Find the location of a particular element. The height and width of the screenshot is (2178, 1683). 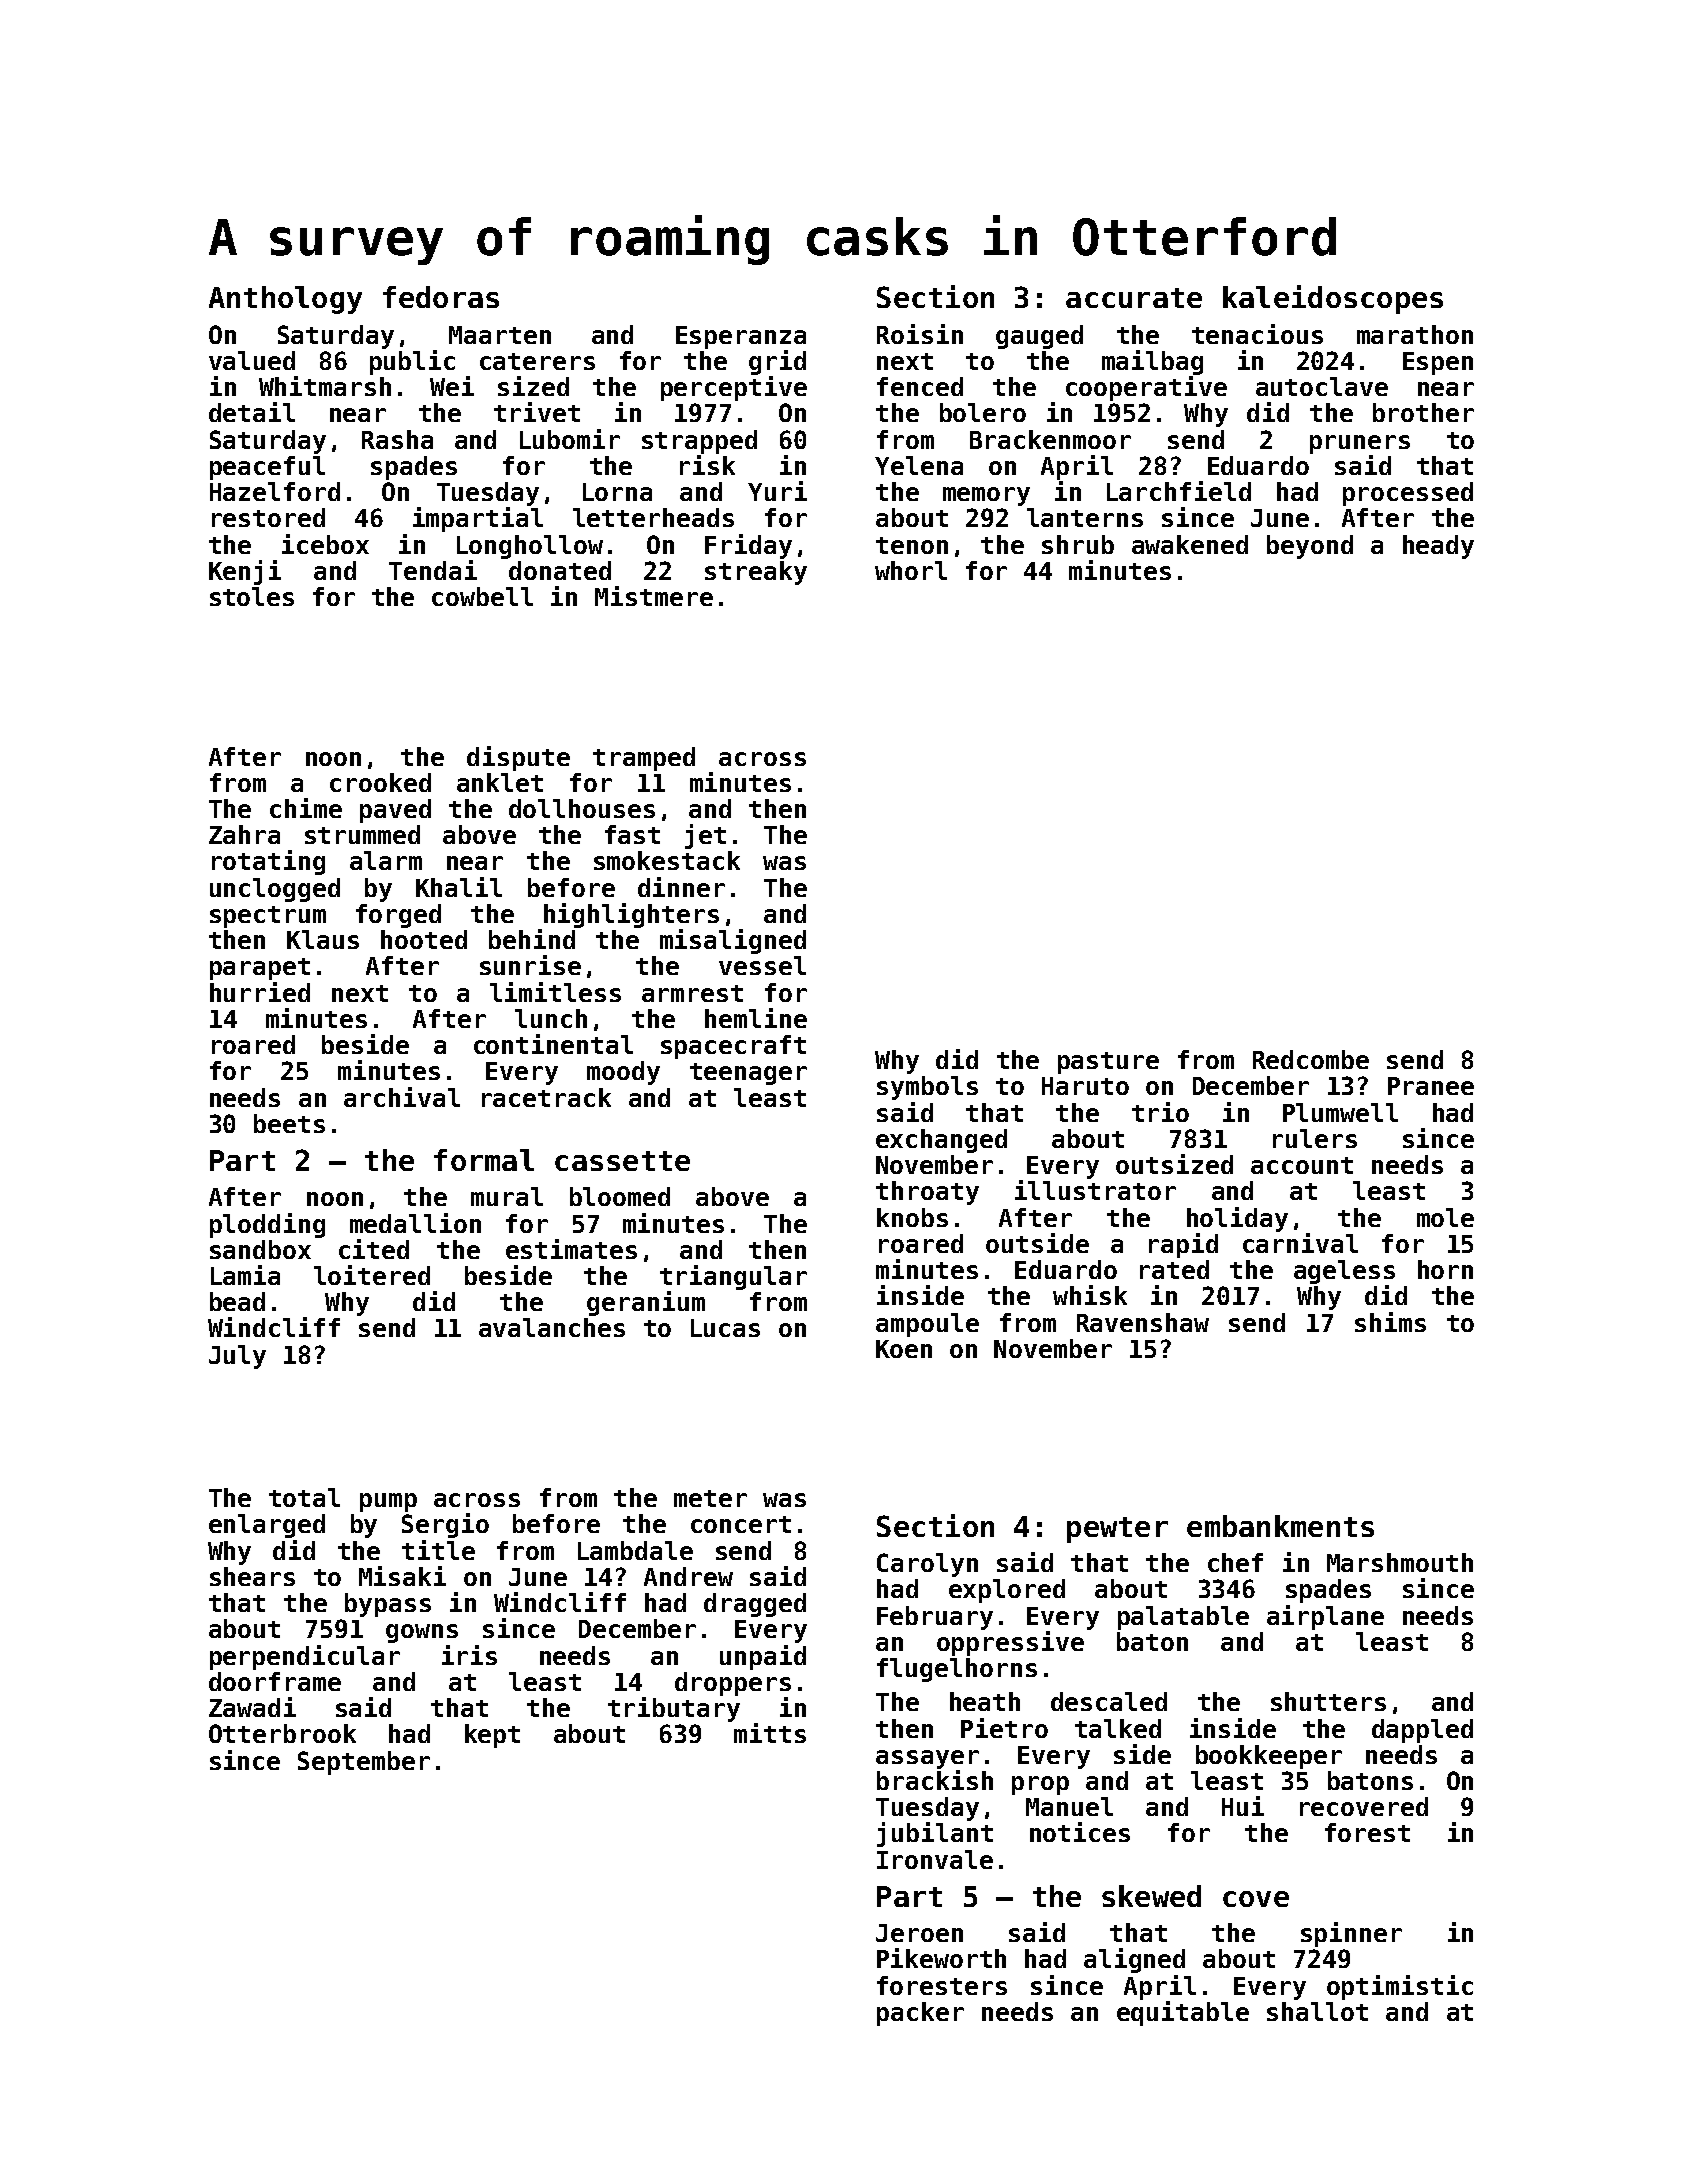

Anthology is located at coordinates (285, 300).
